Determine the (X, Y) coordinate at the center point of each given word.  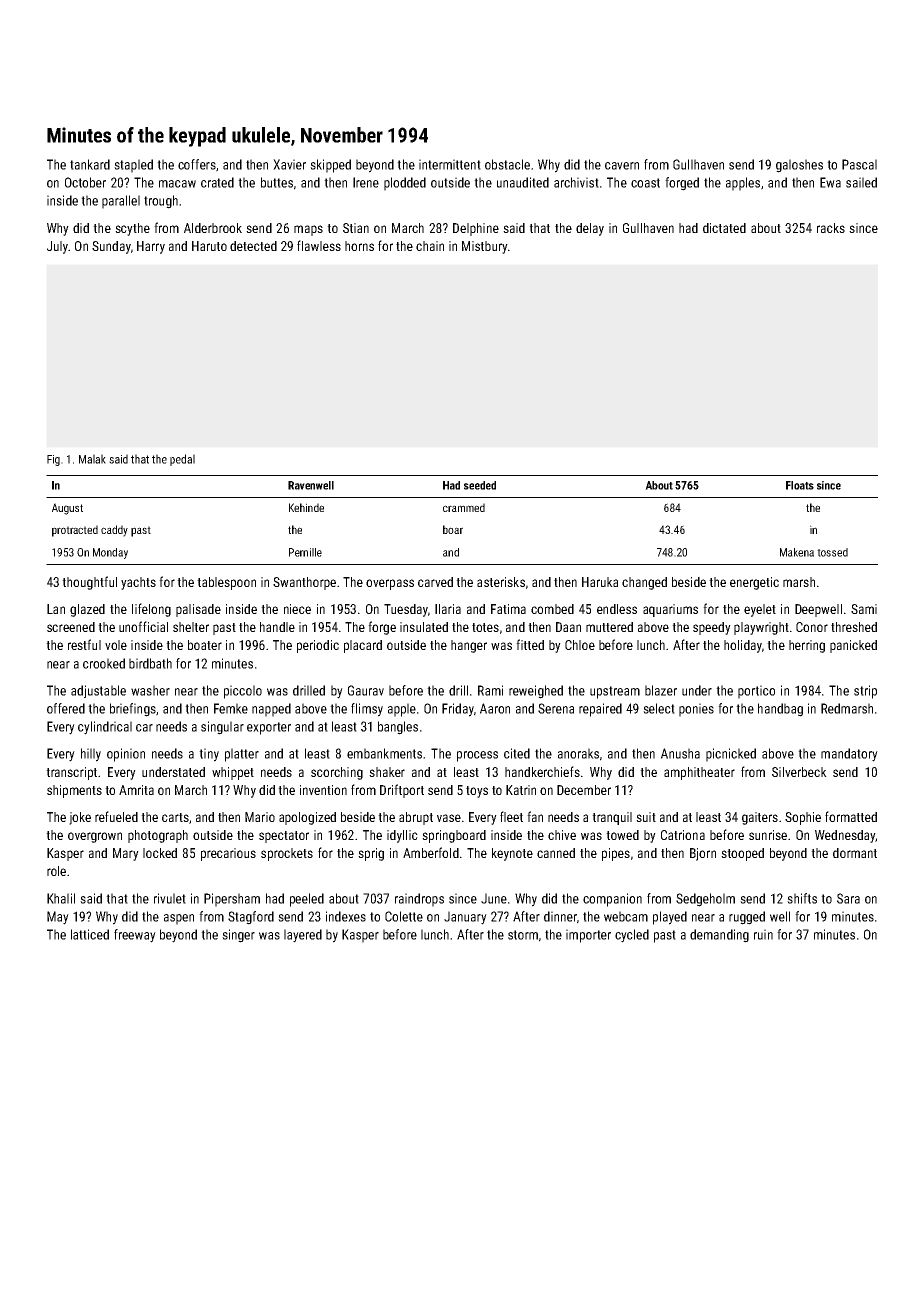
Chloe (580, 645)
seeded (480, 485)
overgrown (95, 837)
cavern (622, 166)
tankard (90, 164)
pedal (182, 460)
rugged (747, 918)
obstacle (507, 164)
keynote (512, 854)
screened (71, 627)
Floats (800, 485)
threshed (854, 627)
